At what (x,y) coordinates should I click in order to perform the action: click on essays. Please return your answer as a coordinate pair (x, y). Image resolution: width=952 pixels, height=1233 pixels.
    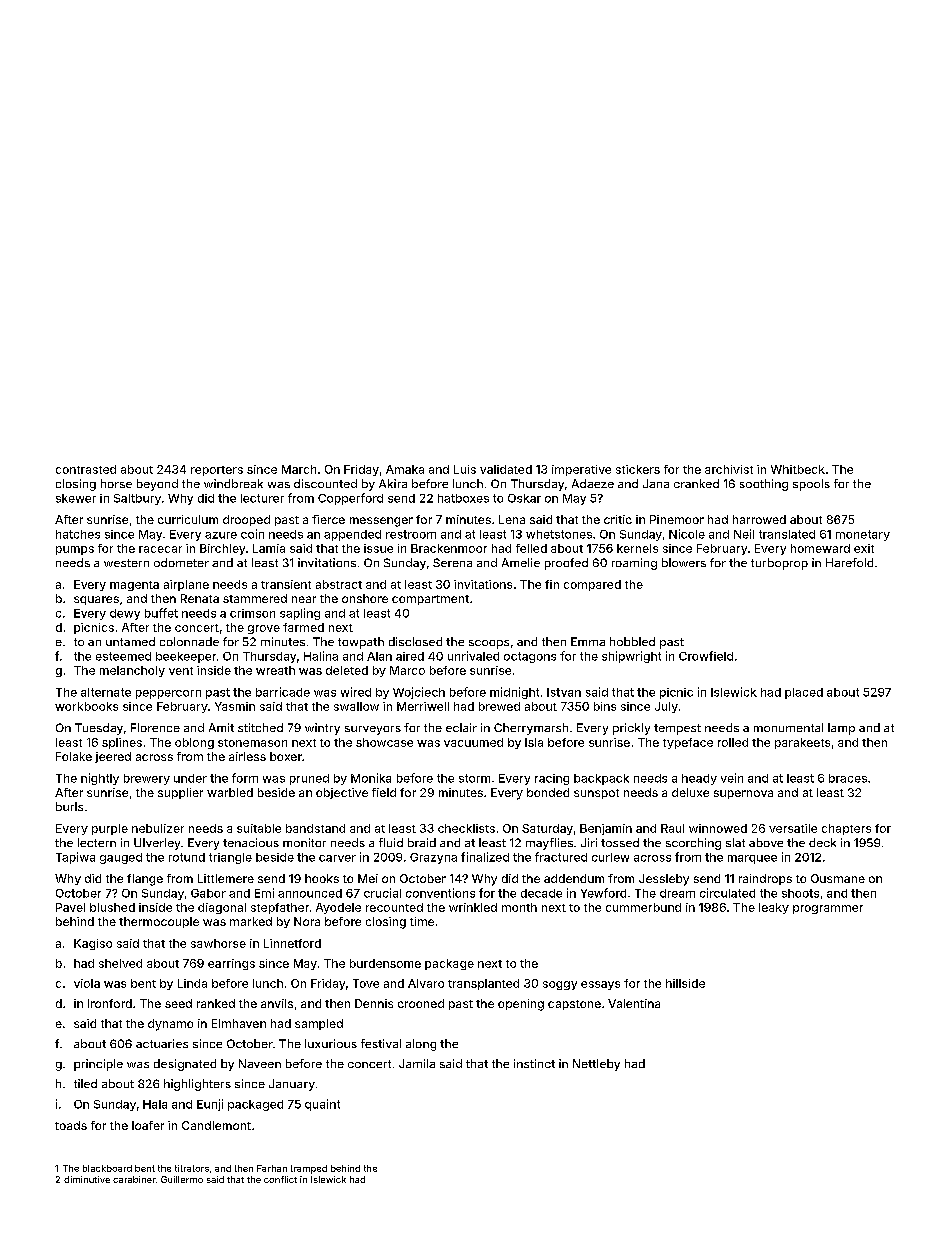
    Looking at the image, I should click on (600, 985).
